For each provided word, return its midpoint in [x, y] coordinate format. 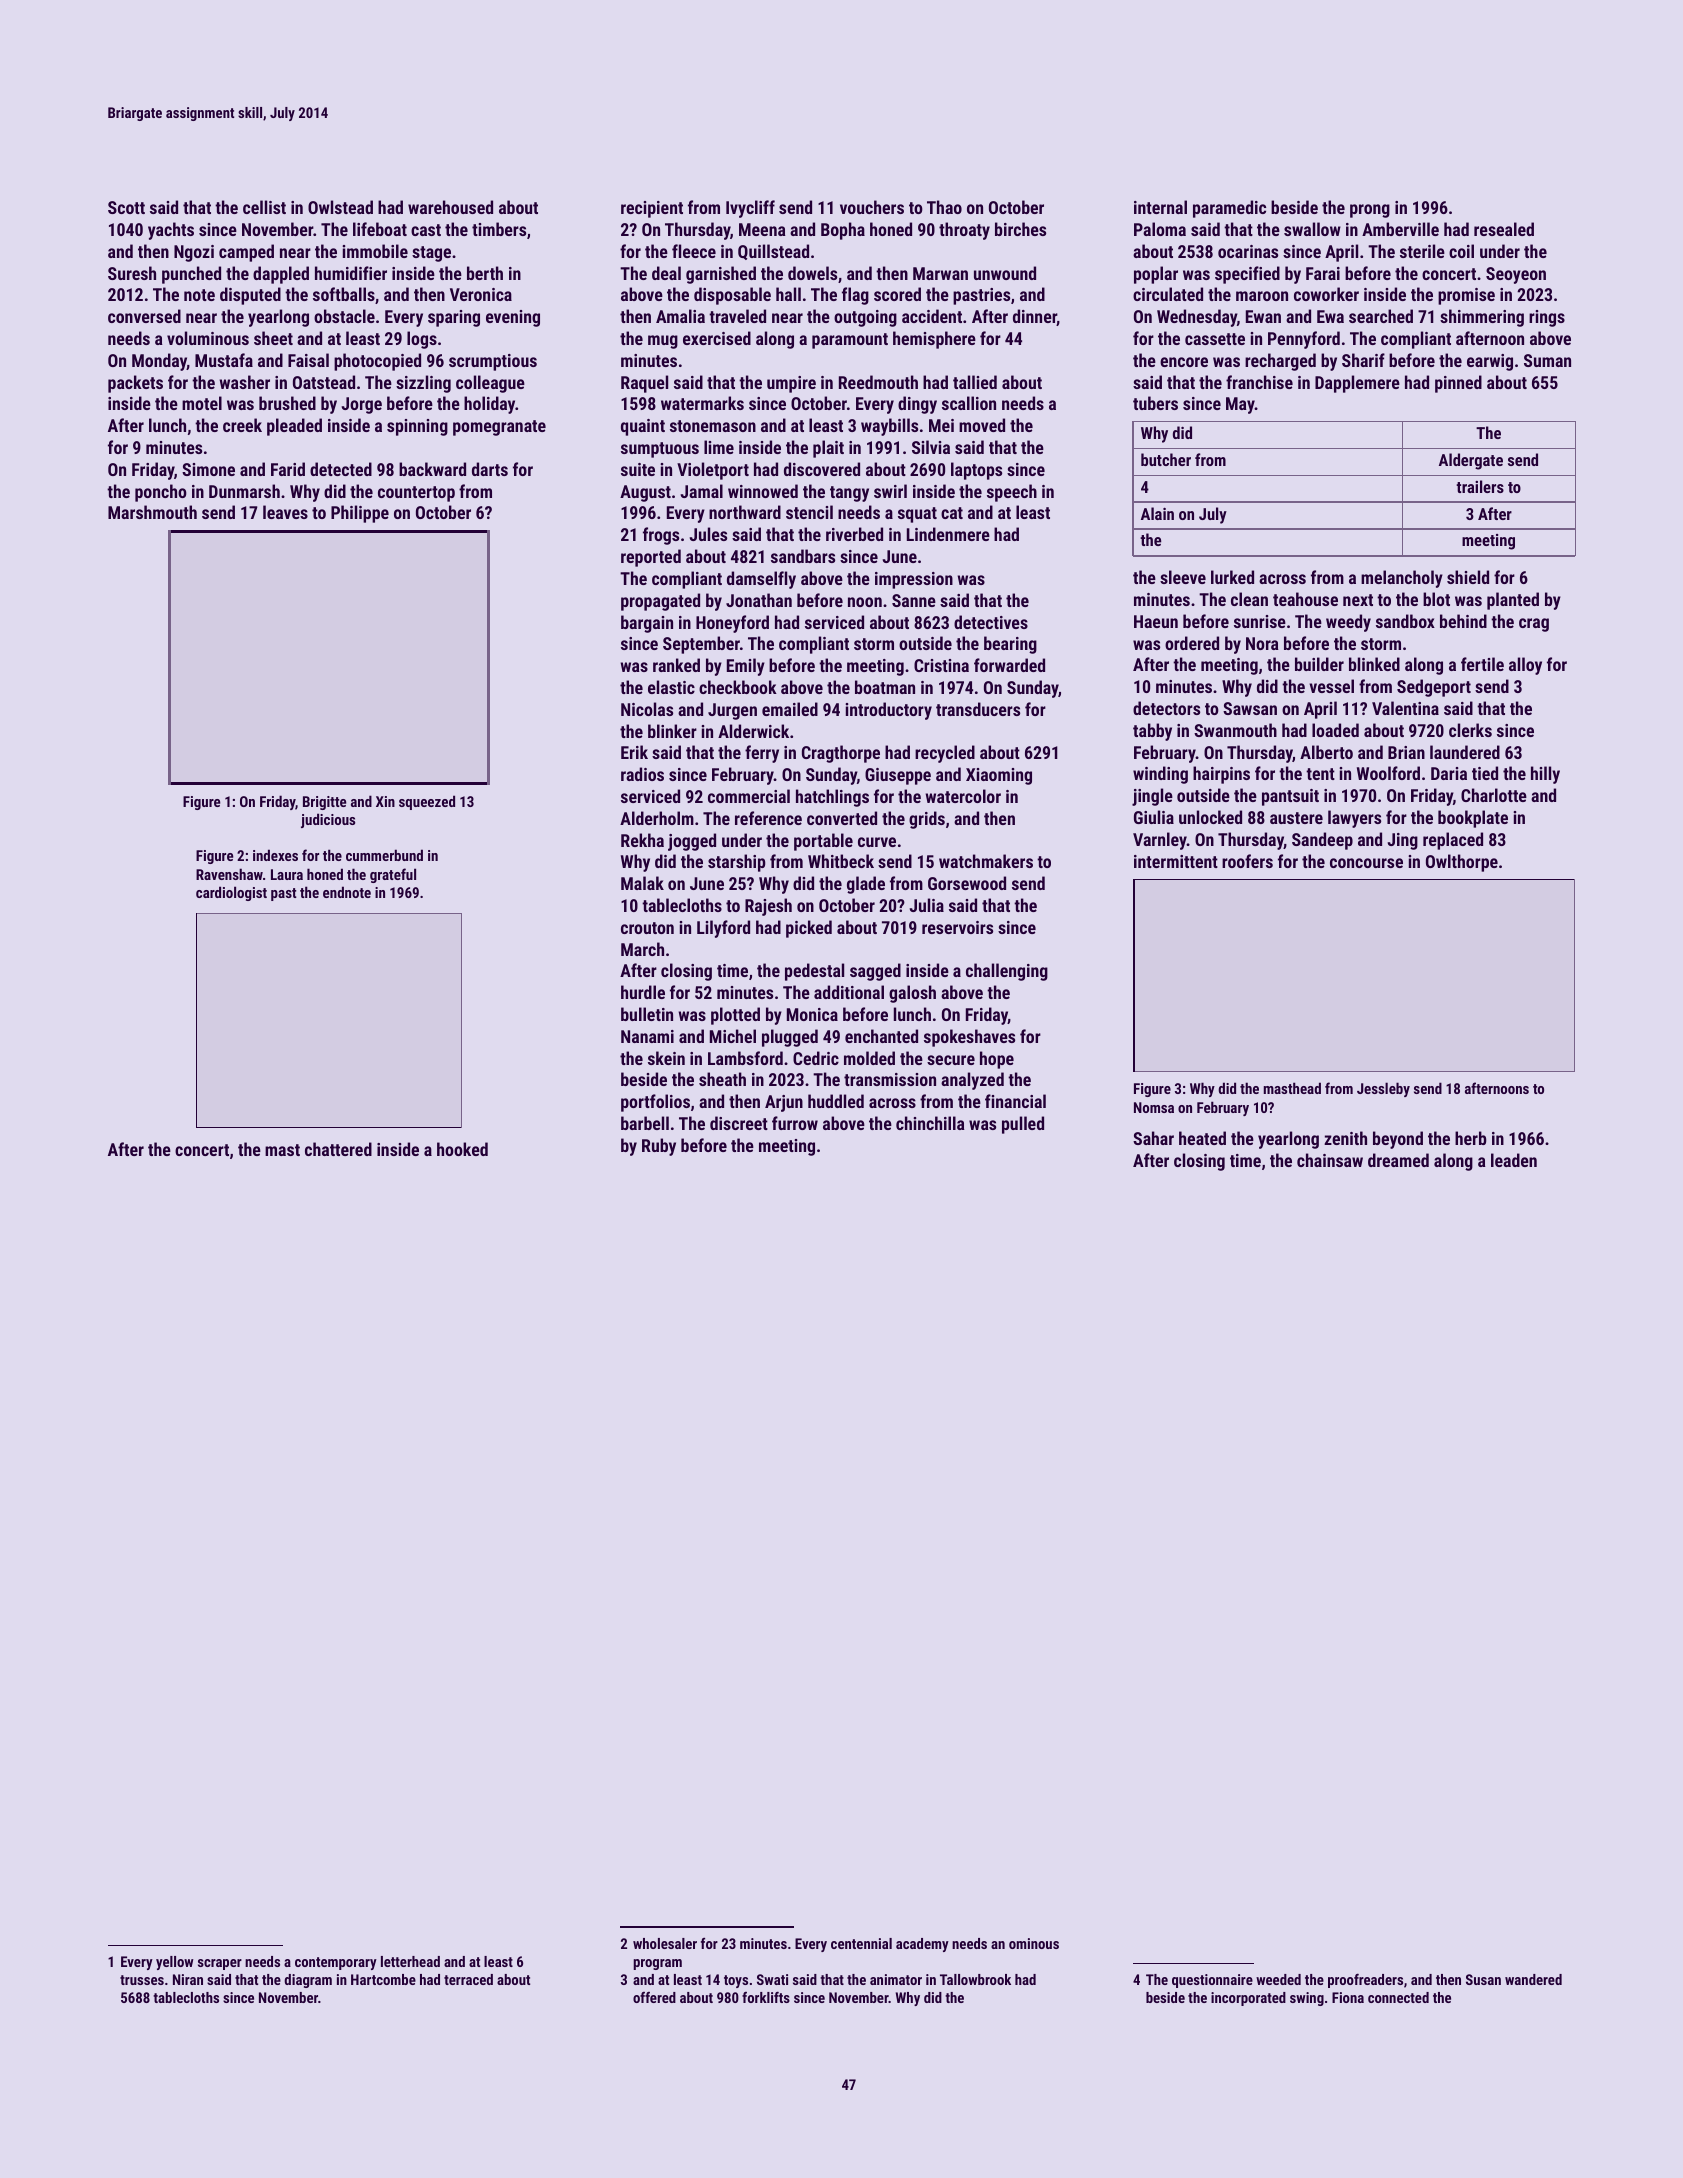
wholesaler [665, 1943]
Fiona [1348, 1997]
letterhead [410, 1961]
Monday [159, 362]
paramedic [1229, 209]
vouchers [872, 207]
